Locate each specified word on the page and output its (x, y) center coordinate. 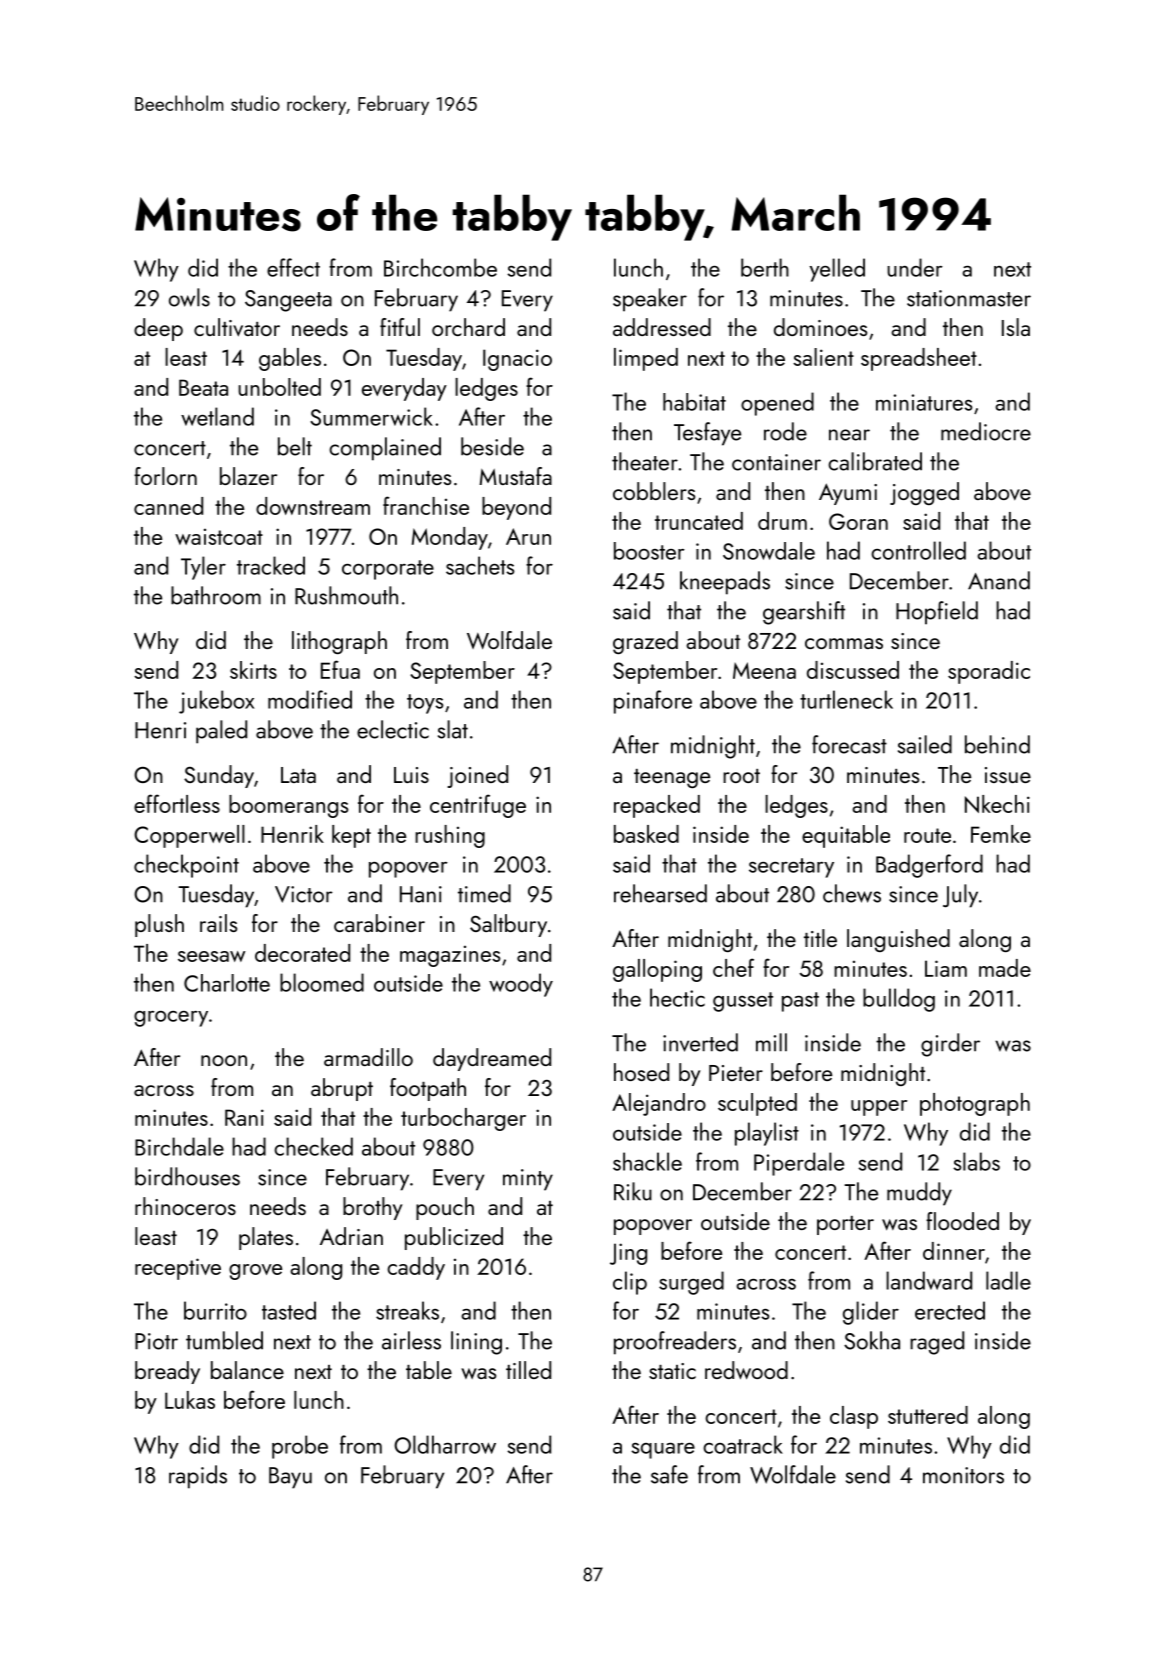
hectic (677, 997)
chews (852, 893)
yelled (837, 270)
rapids (198, 1477)
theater (645, 461)
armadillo (368, 1057)
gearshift (804, 613)
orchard (468, 327)
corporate (388, 570)
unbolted (279, 387)
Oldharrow (445, 1444)
